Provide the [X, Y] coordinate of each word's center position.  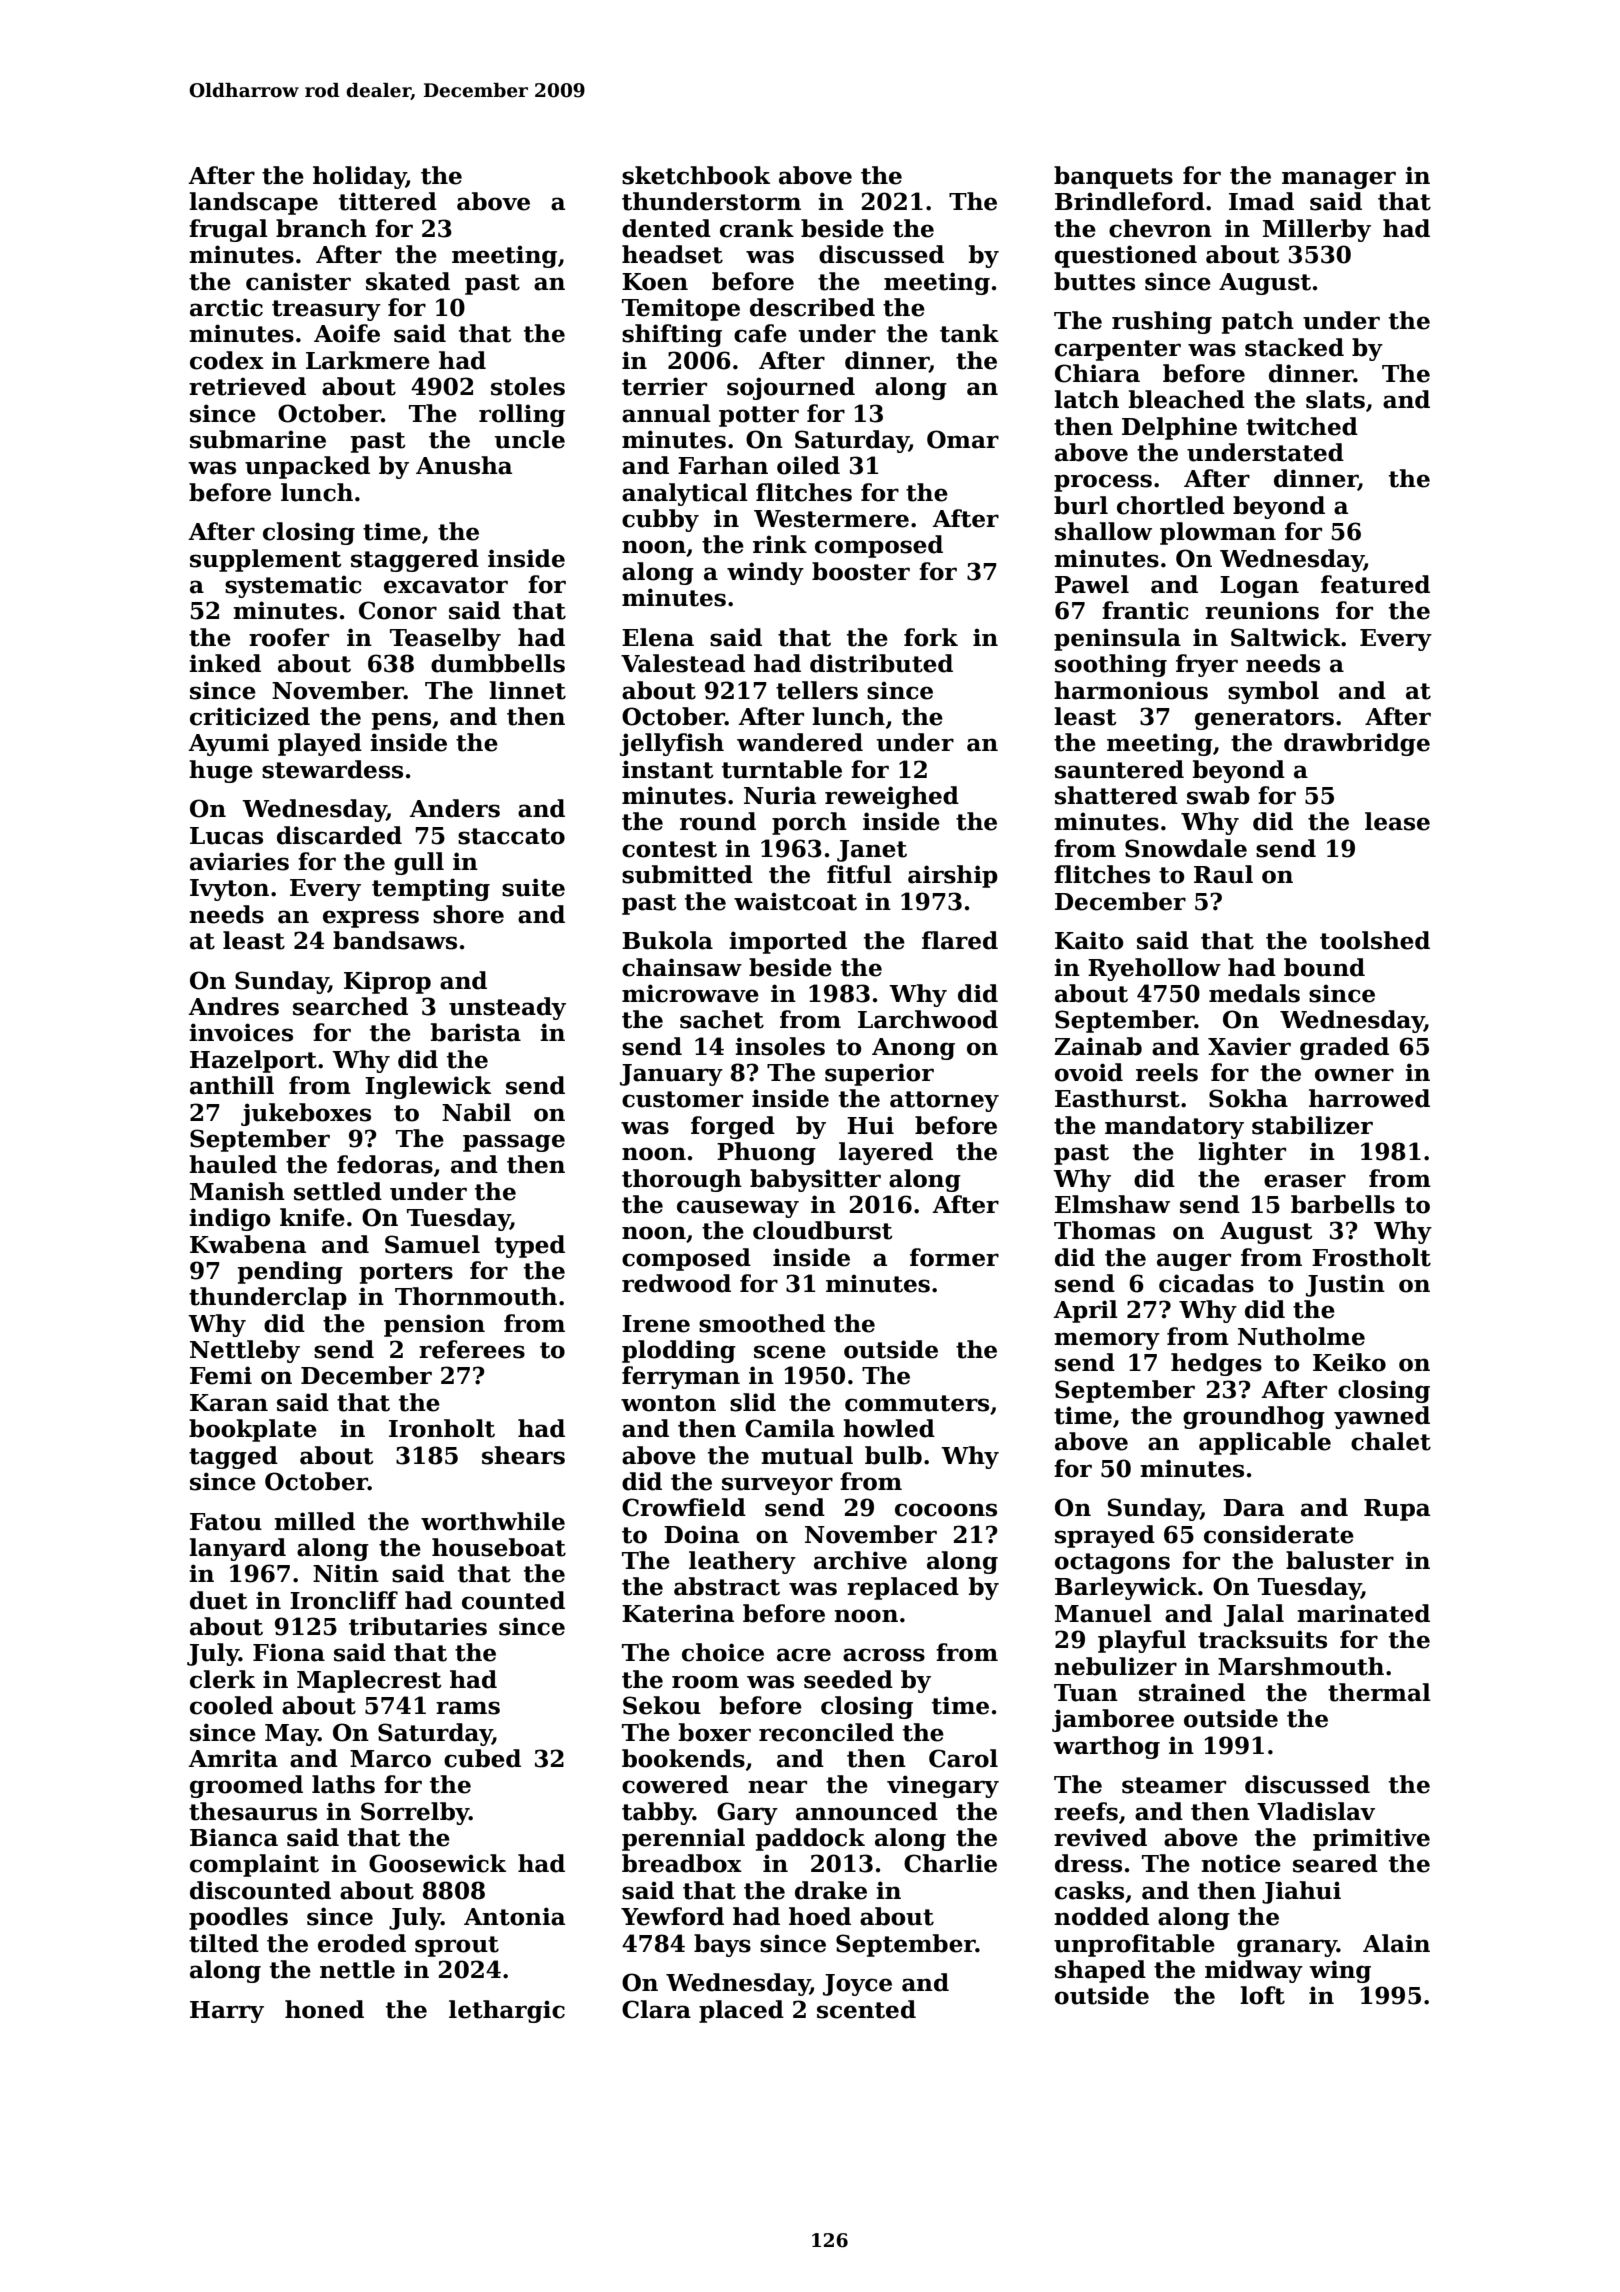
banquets [1113, 177]
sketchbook [696, 175]
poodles [238, 1918]
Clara [656, 2009]
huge [221, 771]
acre [804, 1655]
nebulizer [1115, 1666]
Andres [233, 1006]
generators [1264, 719]
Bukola [667, 940]
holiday [359, 177]
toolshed [1375, 940]
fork [931, 637]
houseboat [499, 1547]
